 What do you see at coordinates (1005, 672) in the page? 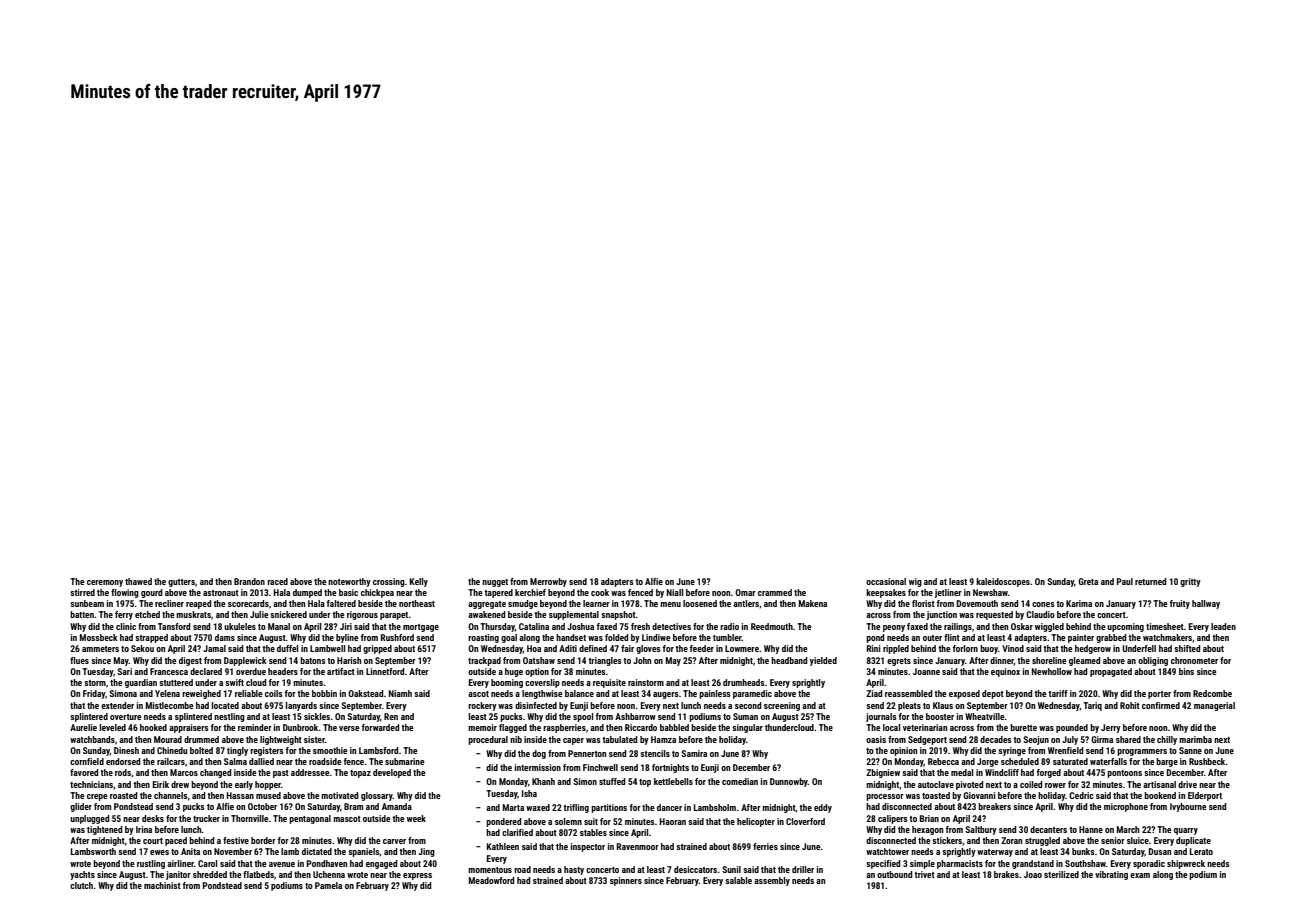
I see `equinox` at bounding box center [1005, 672].
